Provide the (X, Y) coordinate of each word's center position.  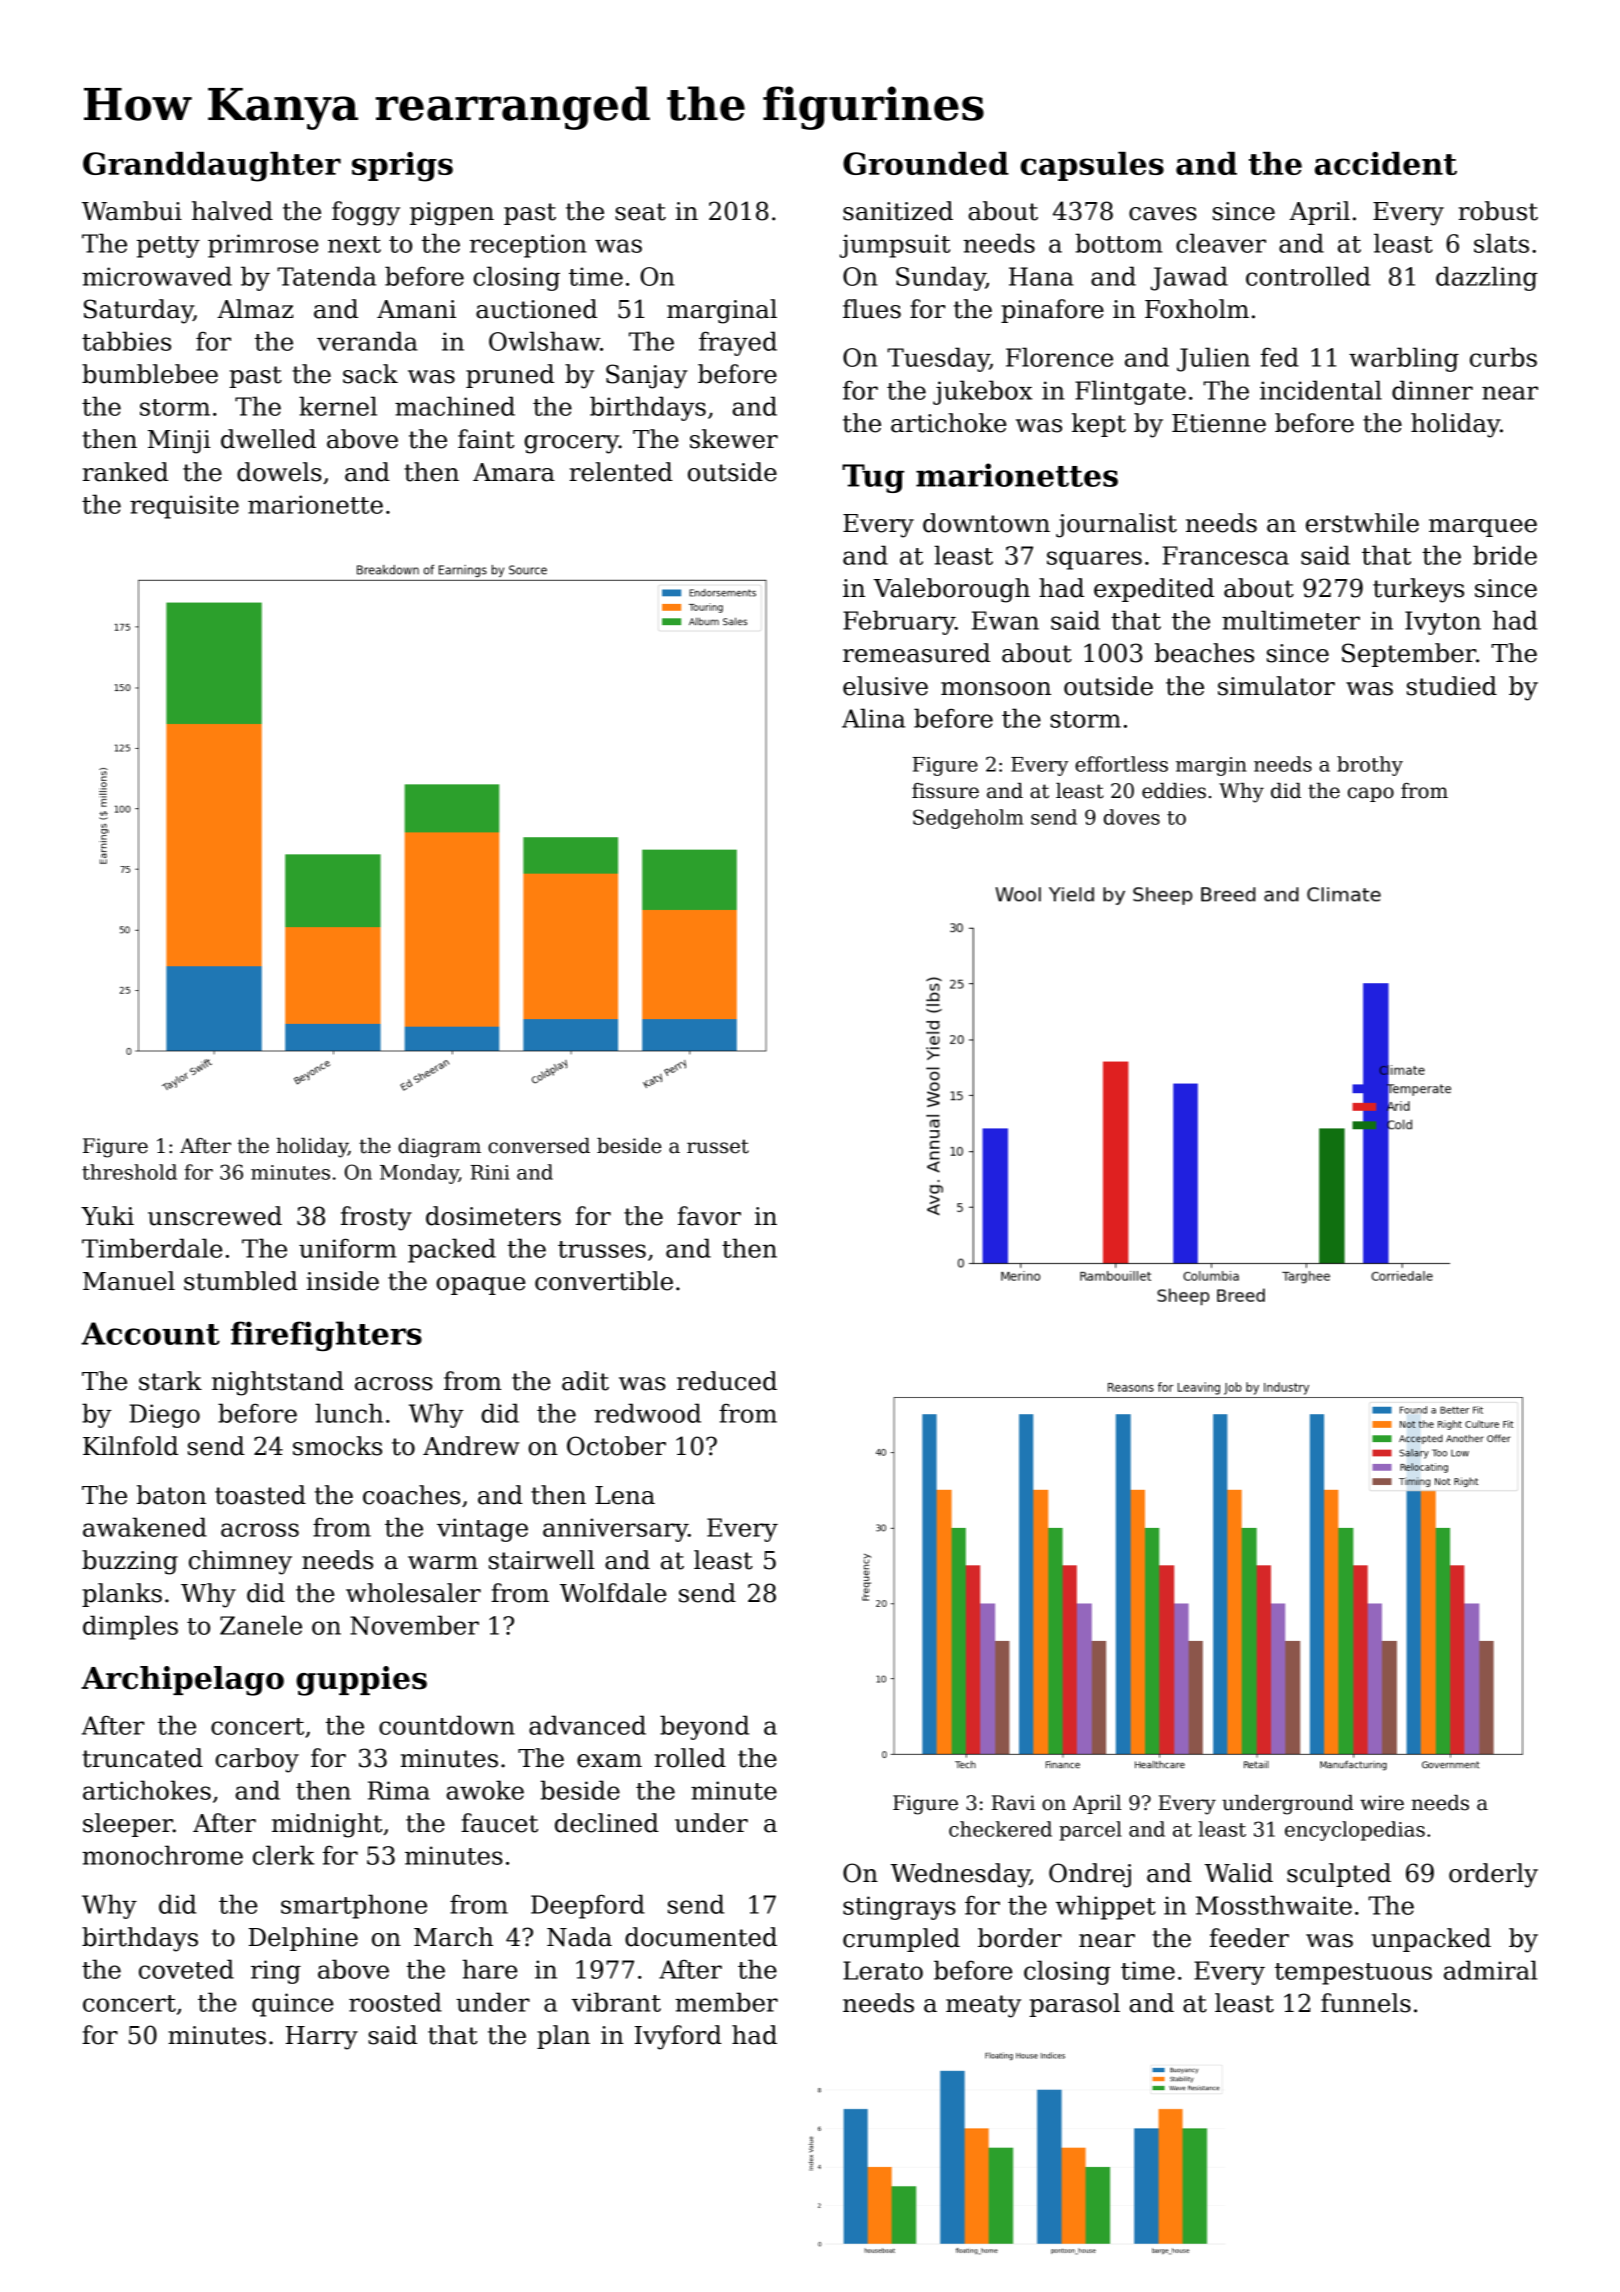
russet (718, 1146)
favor (709, 1216)
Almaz (255, 309)
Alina (873, 718)
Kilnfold (130, 1446)
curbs (1503, 357)
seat (640, 212)
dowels (279, 472)
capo (1371, 794)
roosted (395, 2002)
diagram (439, 1148)
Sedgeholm (968, 819)
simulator (1276, 686)
